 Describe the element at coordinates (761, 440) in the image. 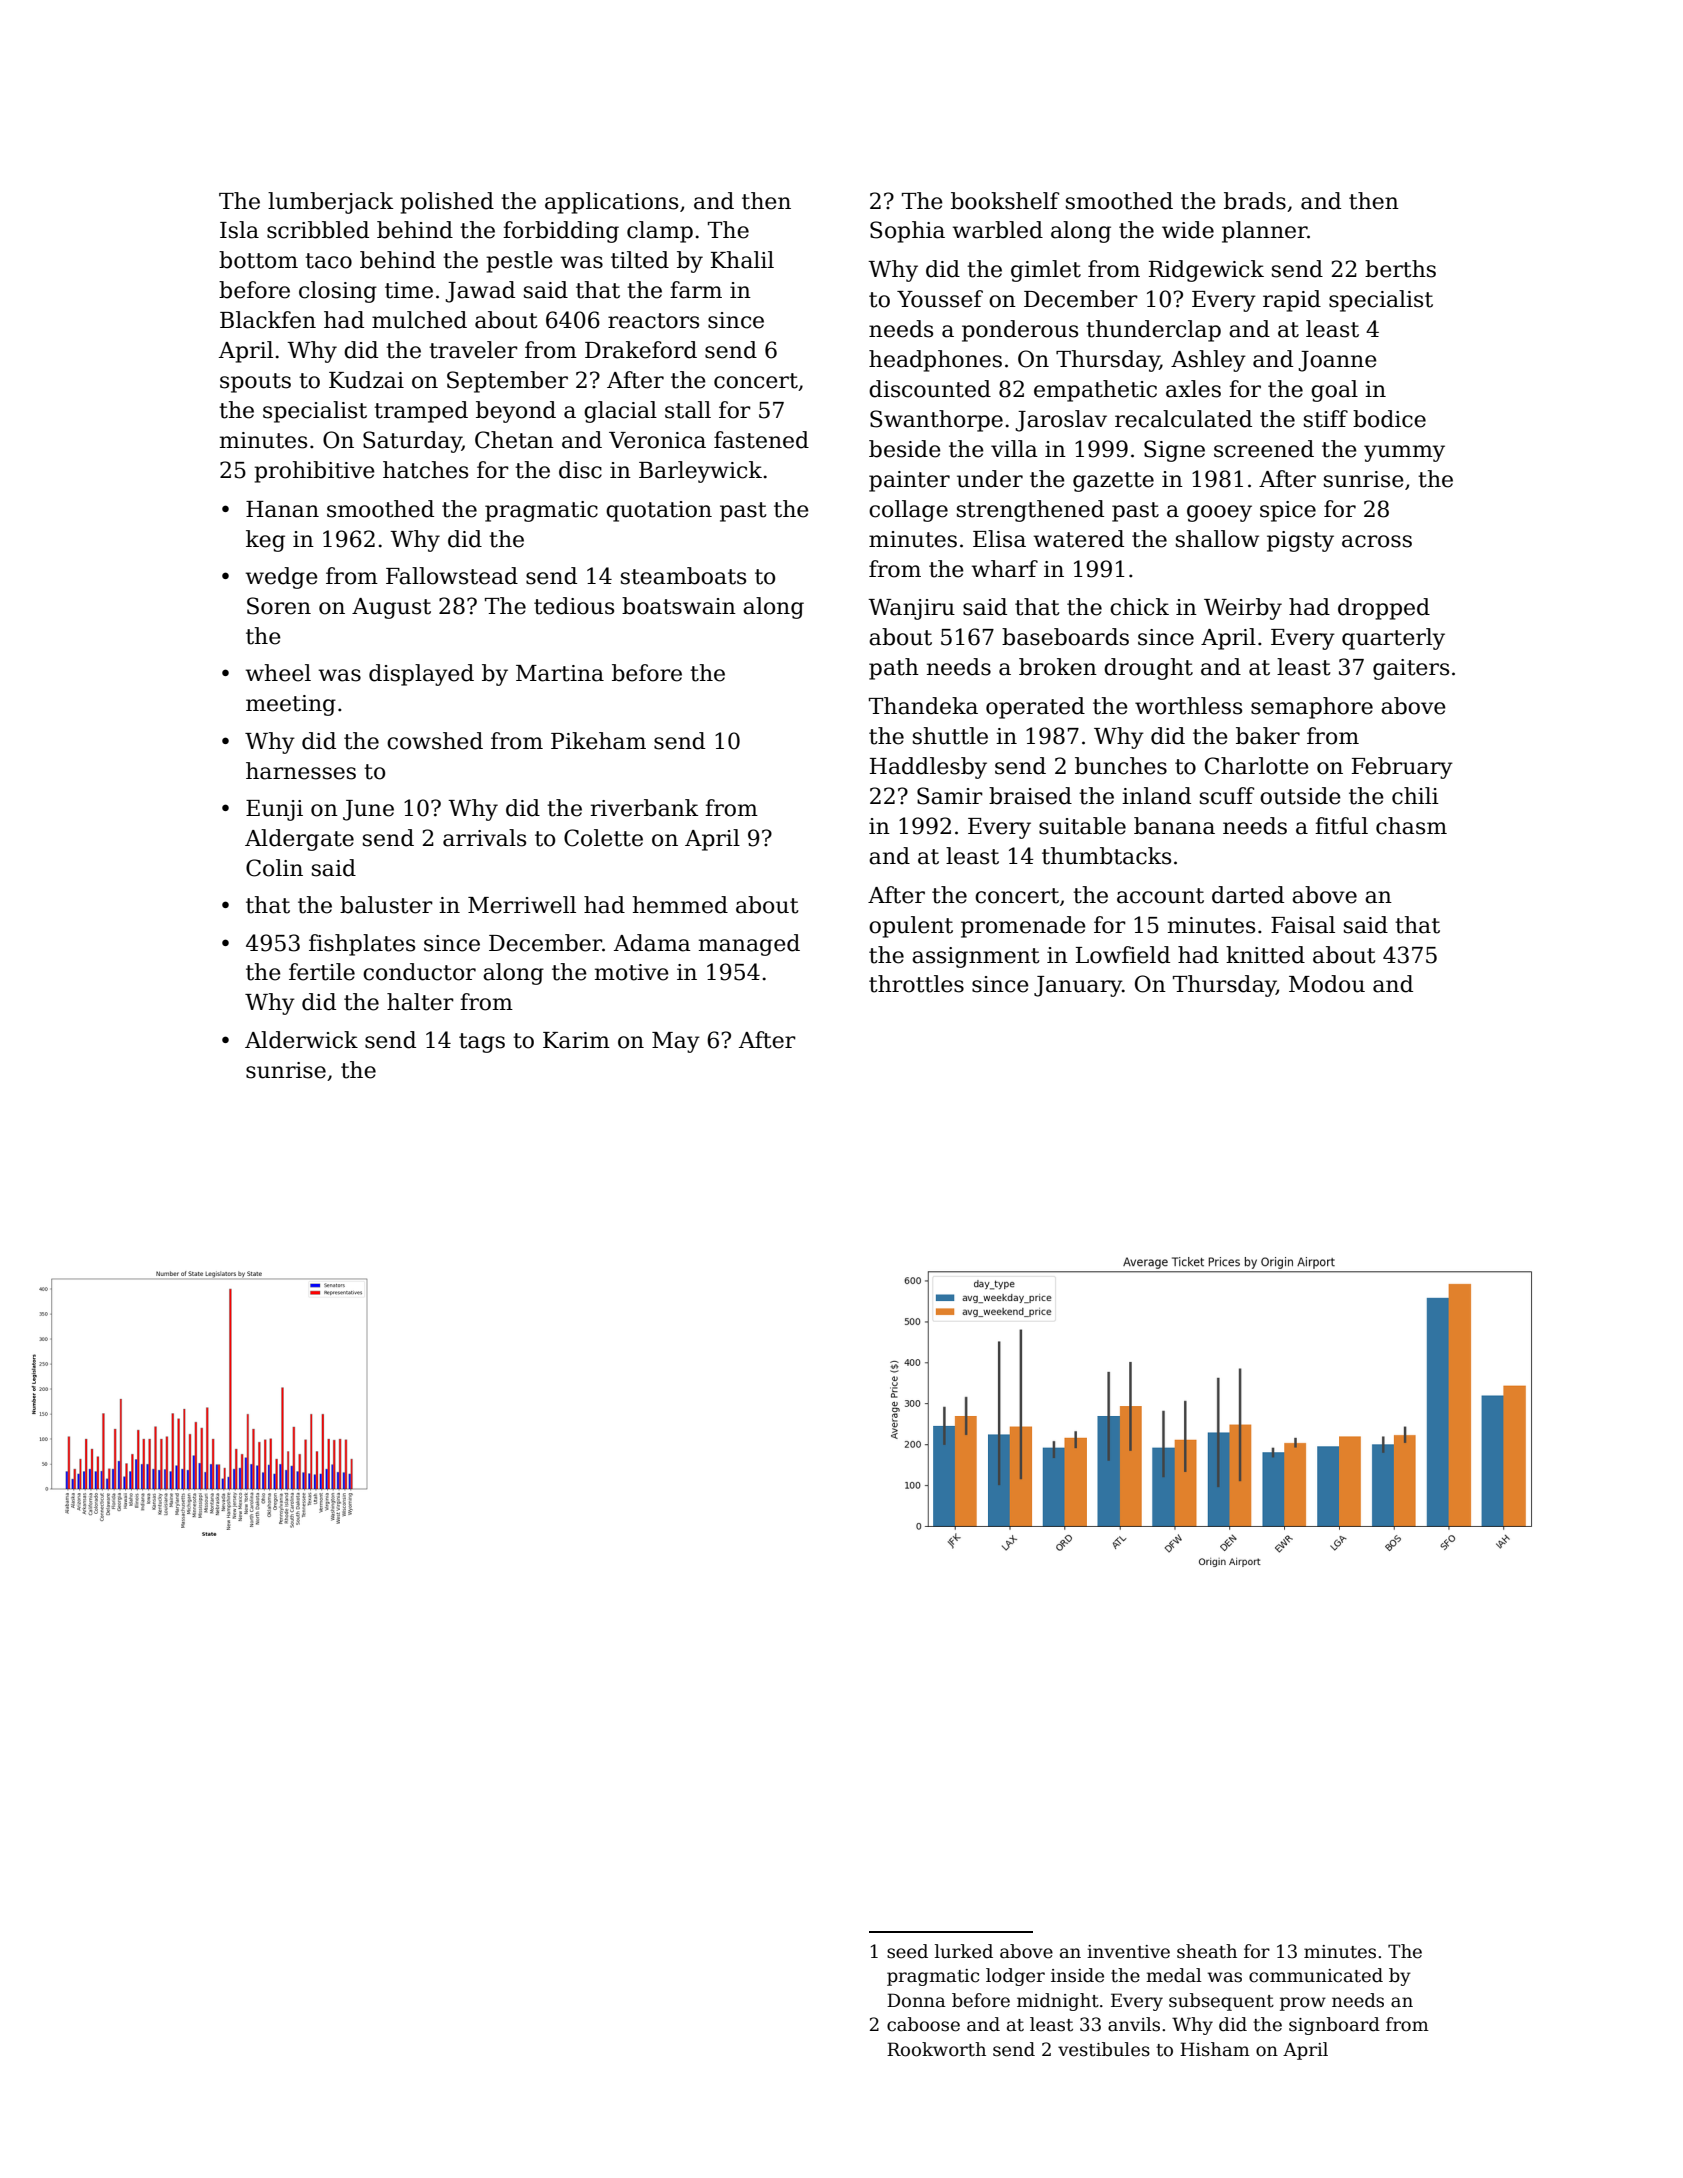

I see `fastened` at that location.
